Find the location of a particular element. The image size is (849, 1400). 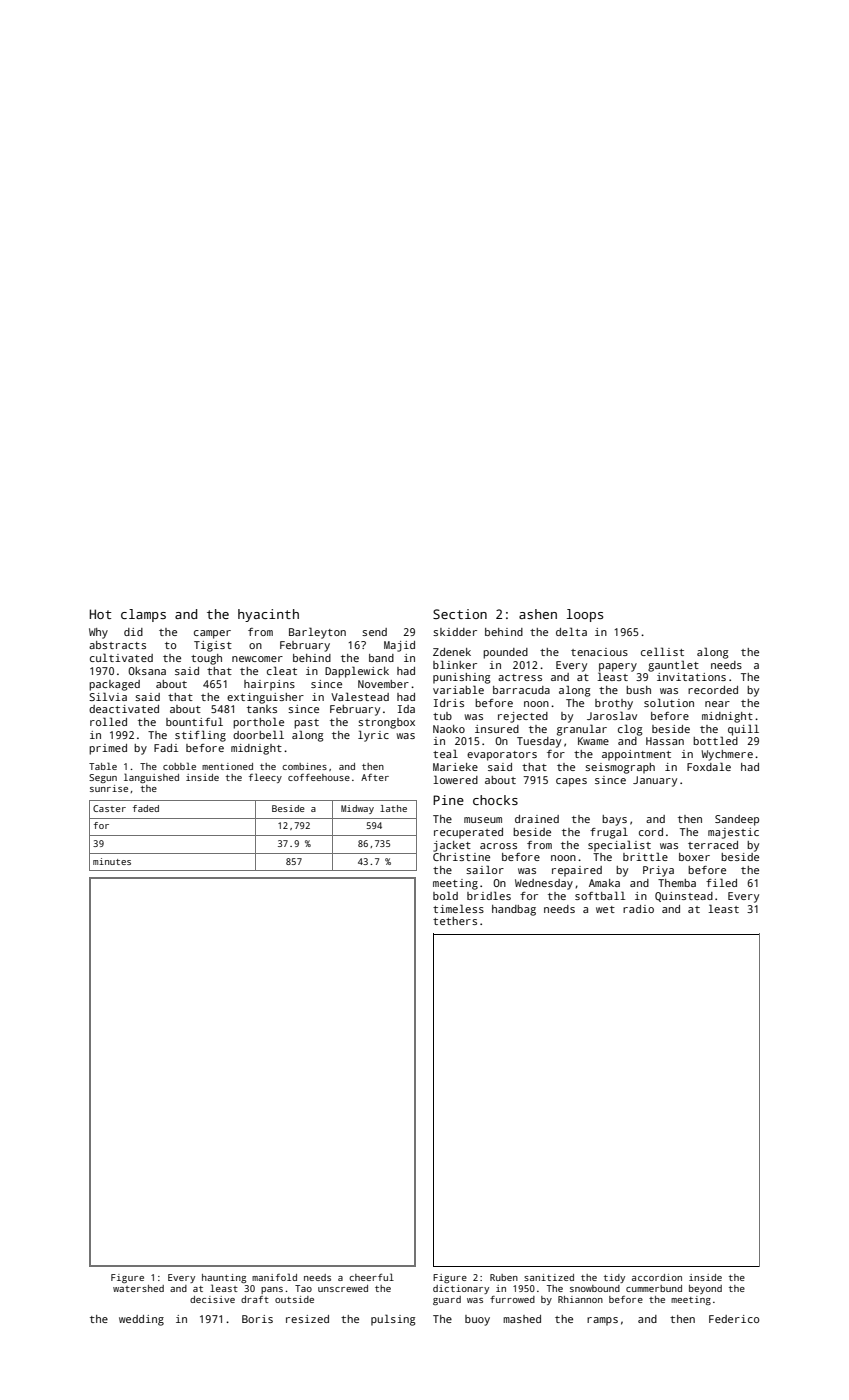

Section is located at coordinates (460, 614).
